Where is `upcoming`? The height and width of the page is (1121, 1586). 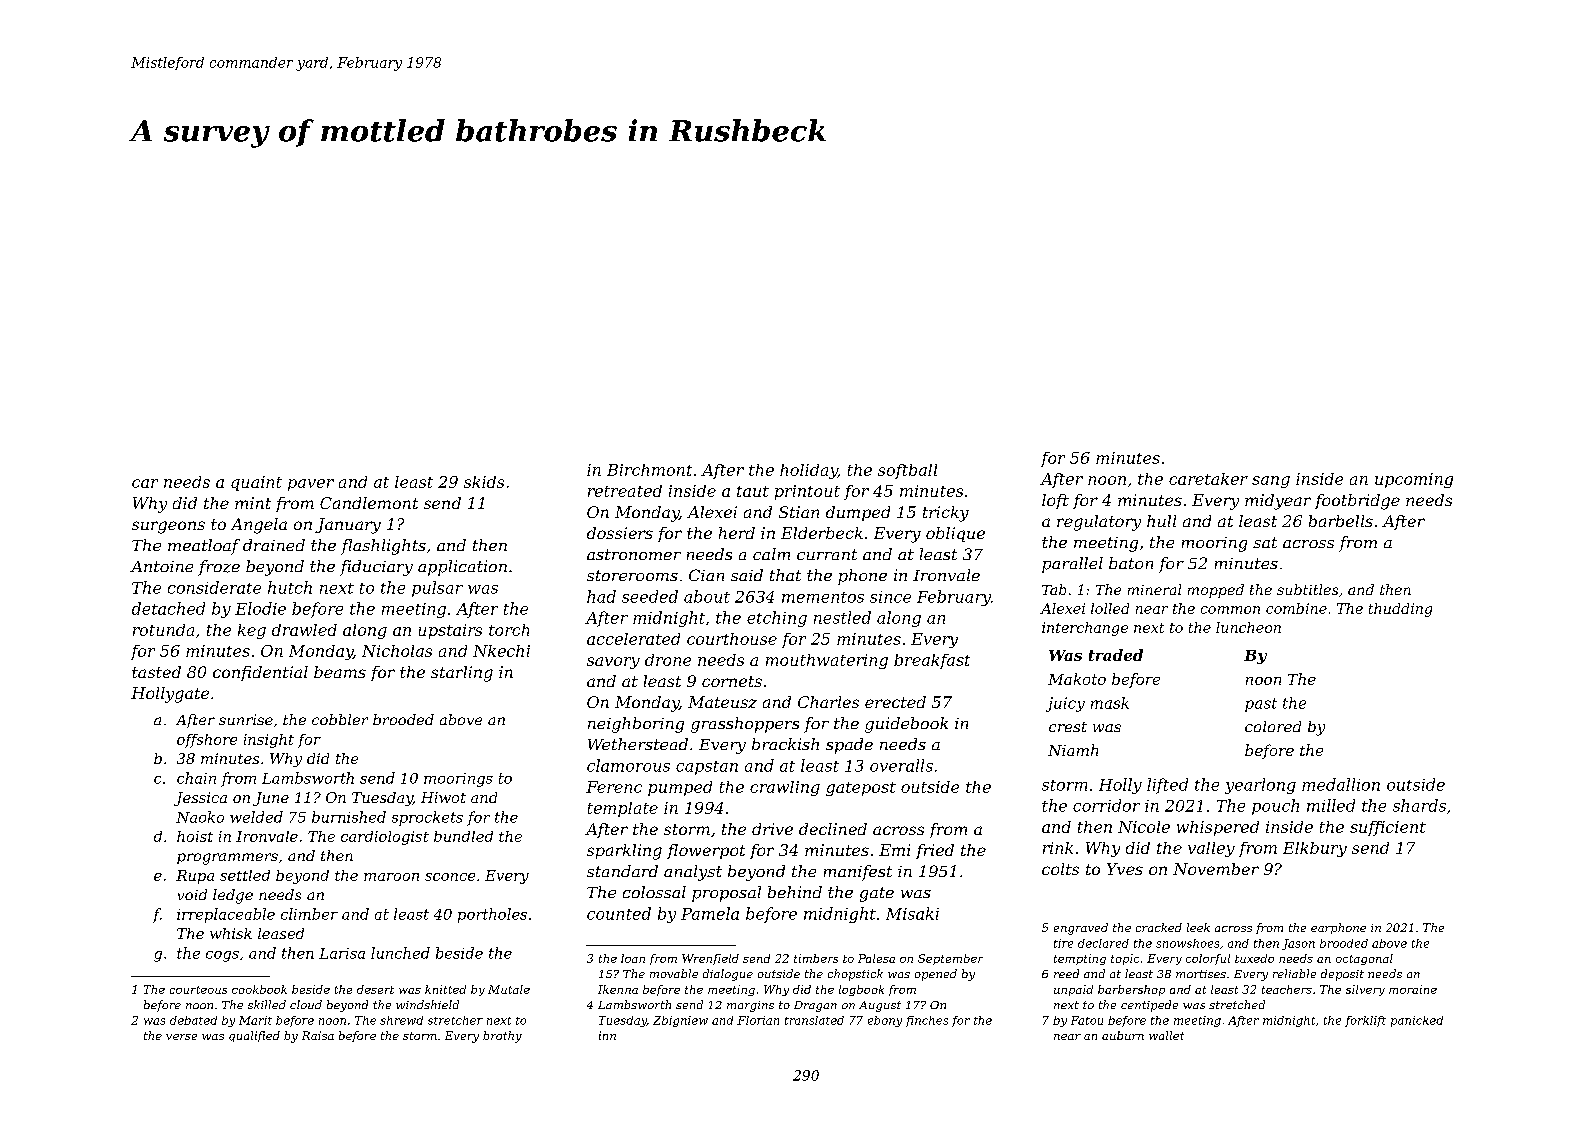 upcoming is located at coordinates (1414, 480).
